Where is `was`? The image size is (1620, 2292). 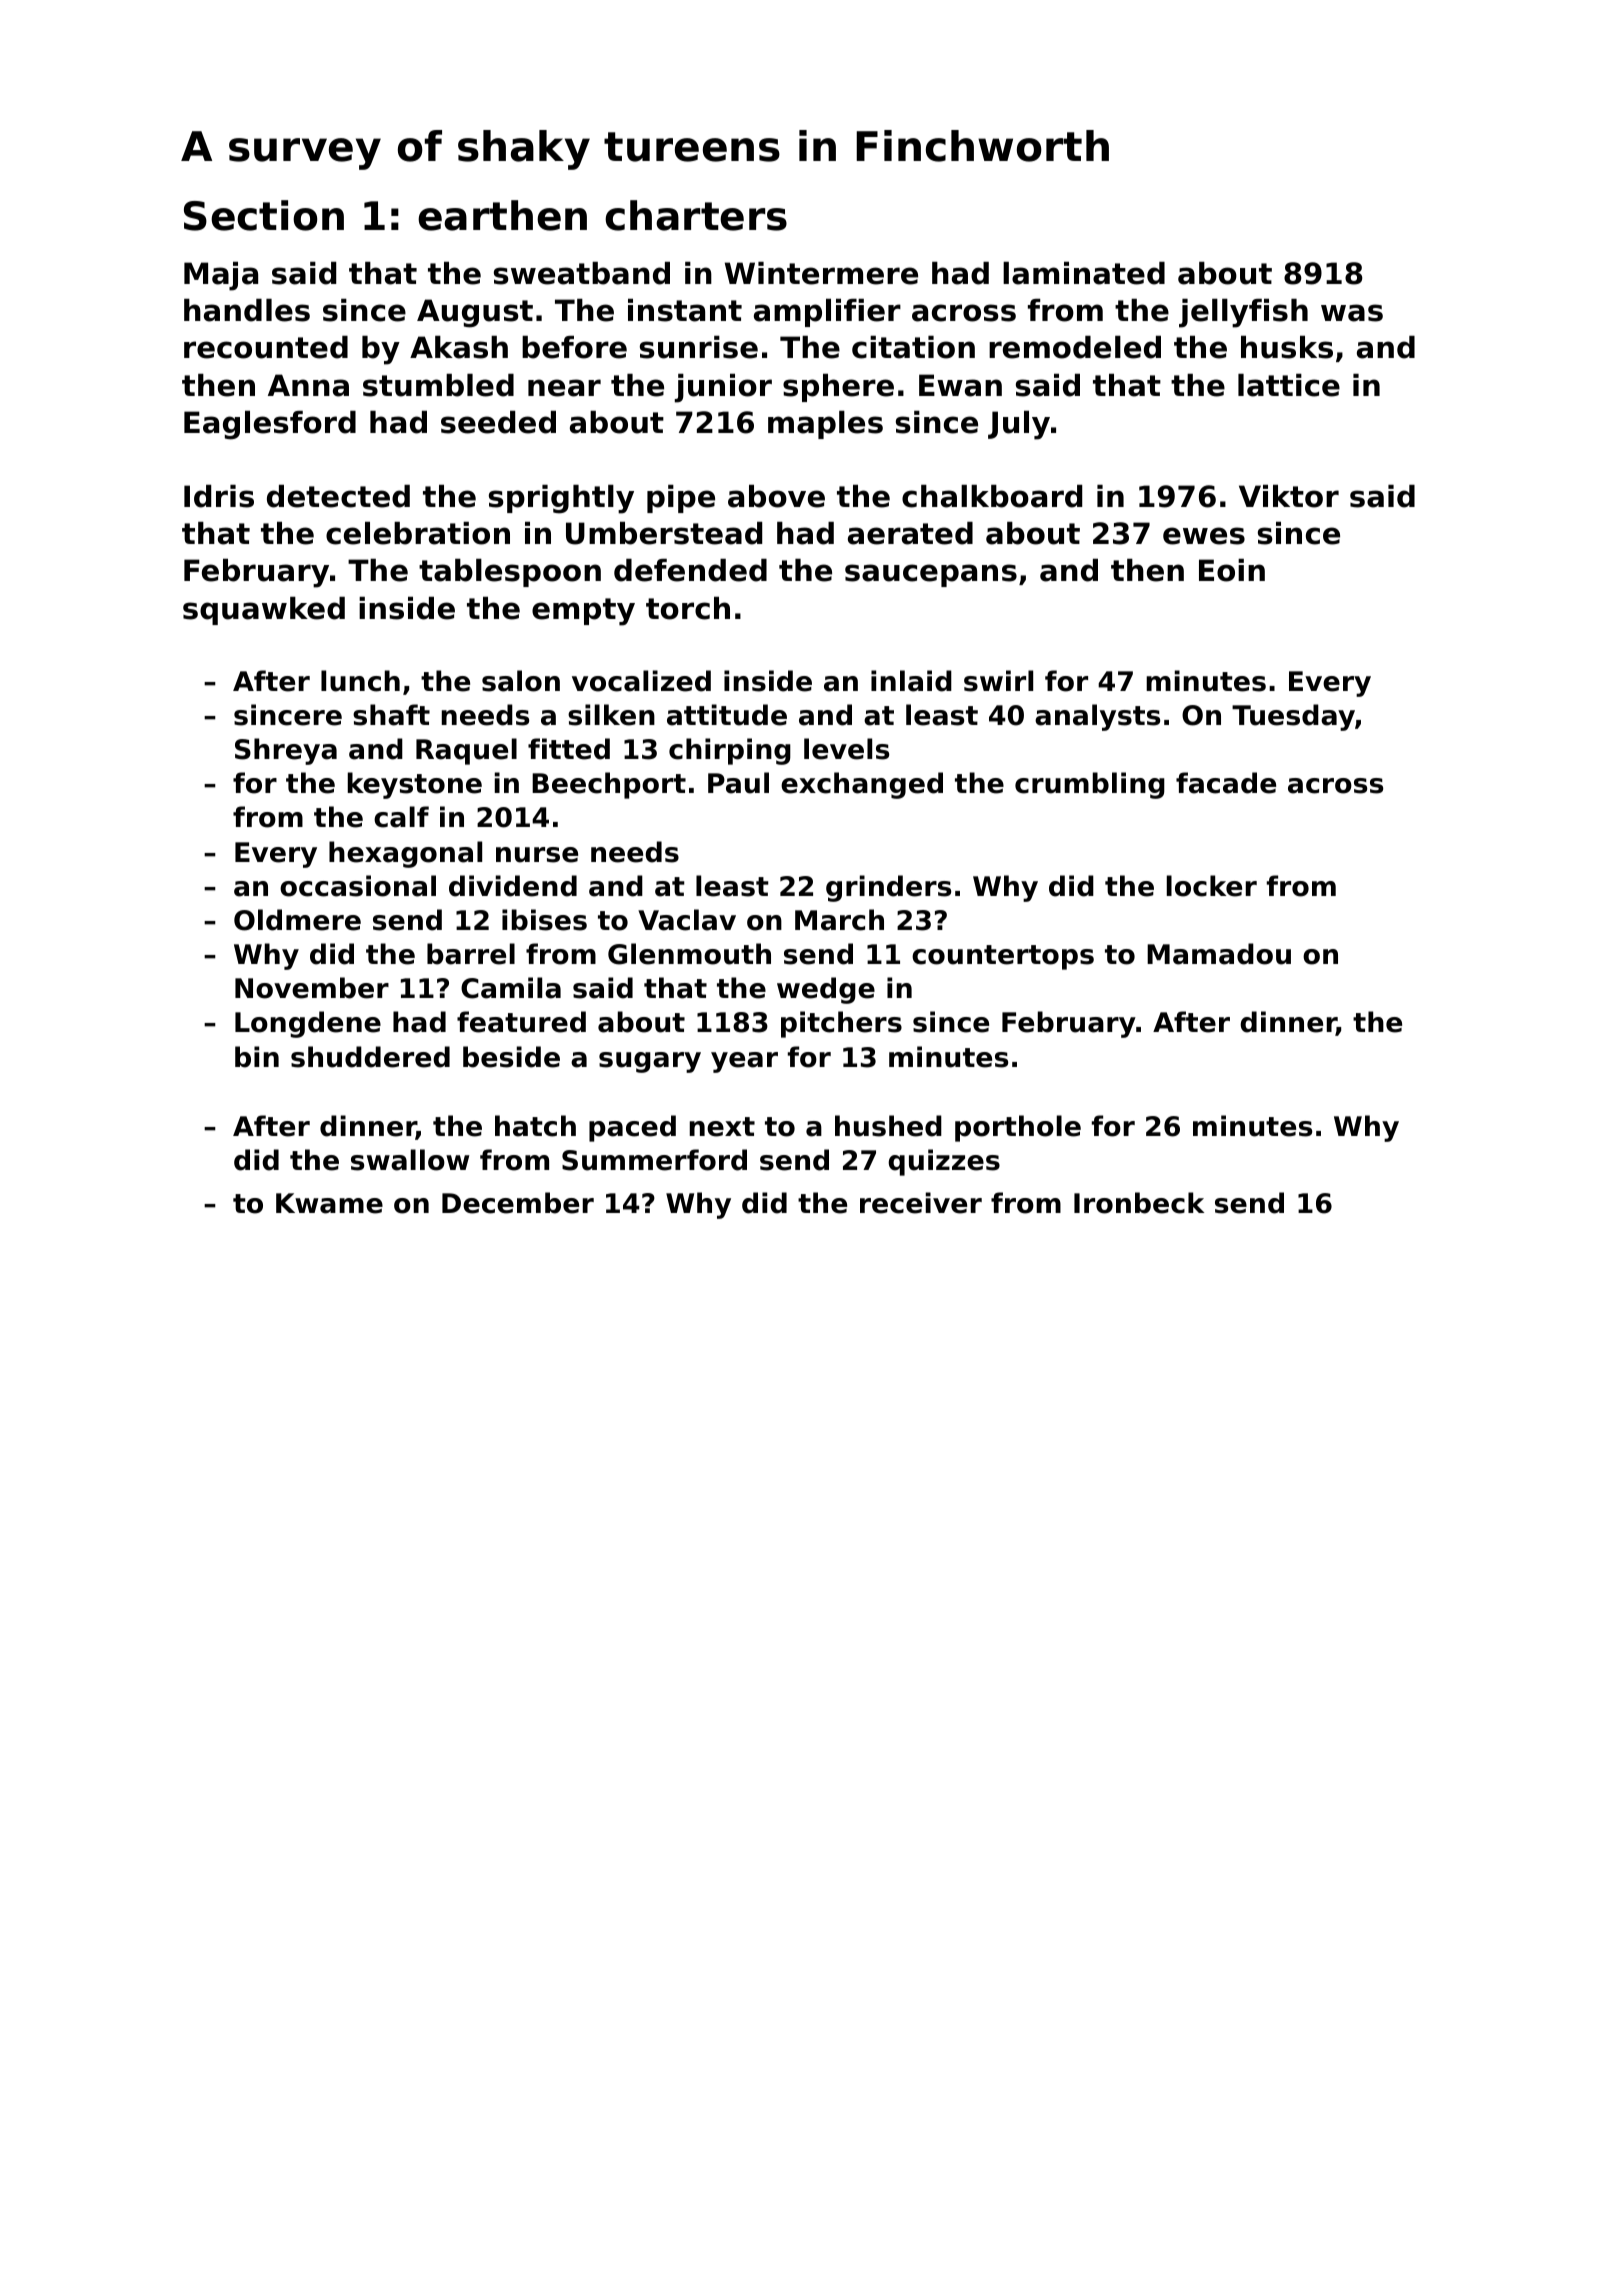
was is located at coordinates (1352, 313).
